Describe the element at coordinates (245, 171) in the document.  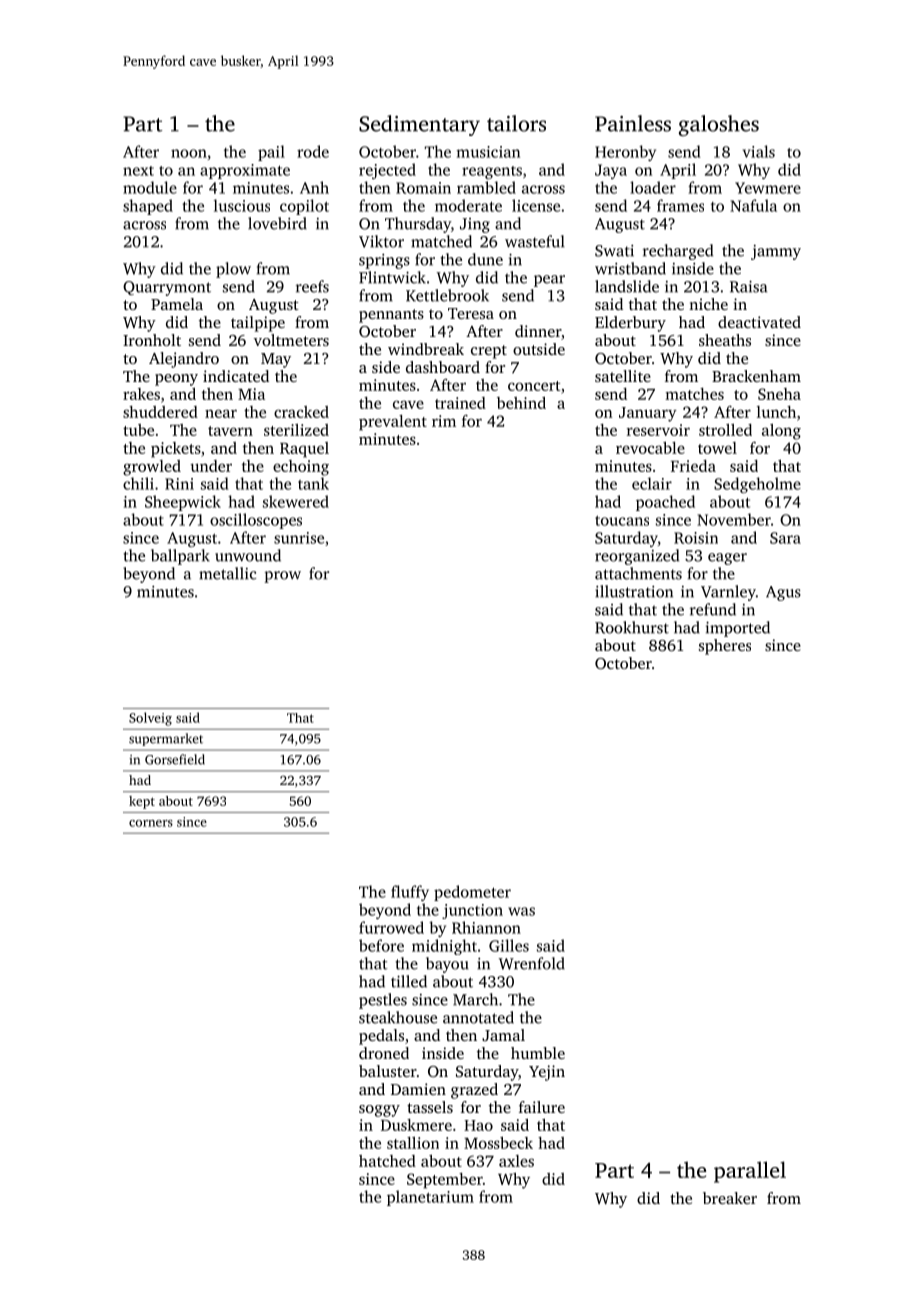
I see `approximate` at that location.
